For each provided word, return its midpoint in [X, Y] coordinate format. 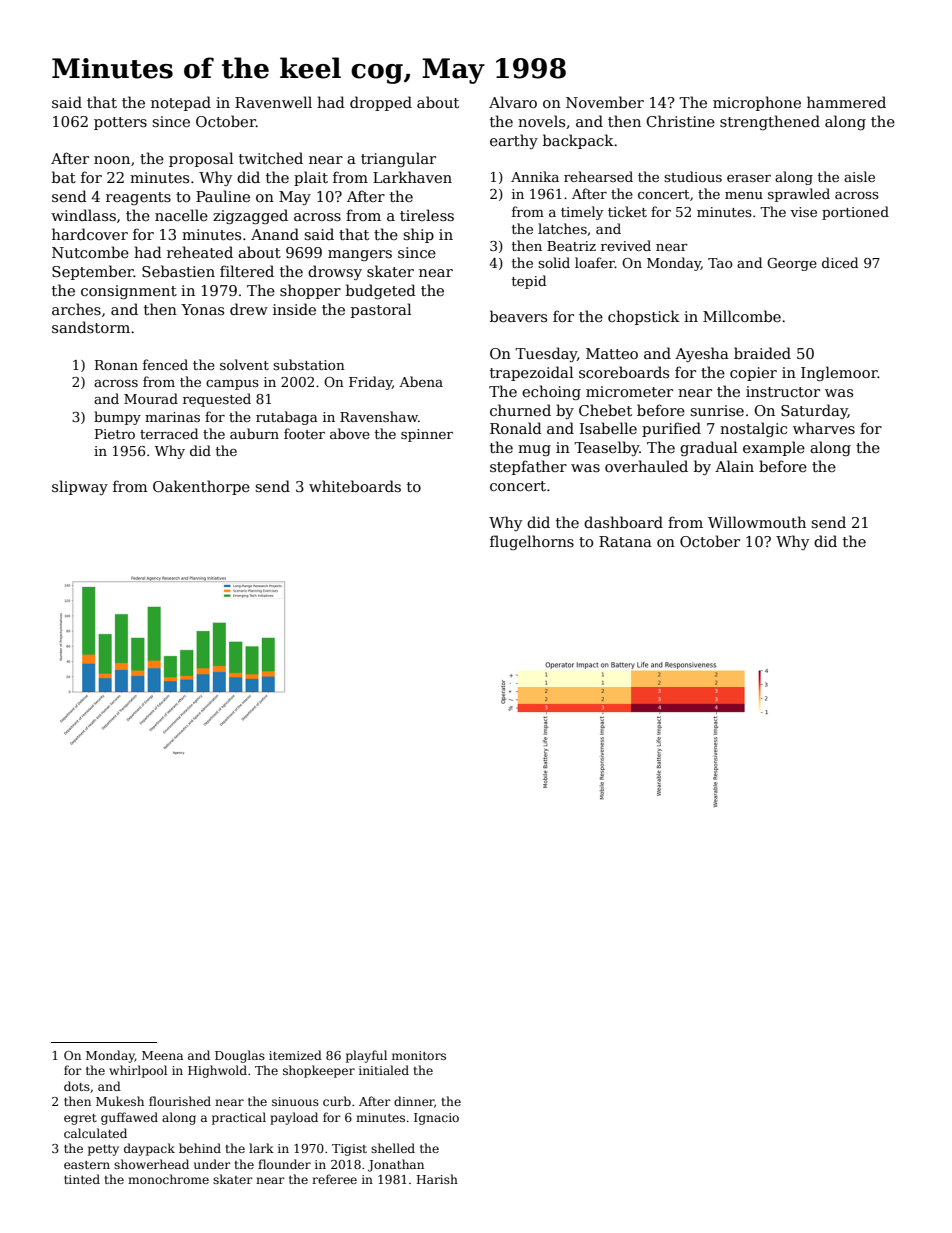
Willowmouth [757, 522]
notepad [181, 103]
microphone [757, 103]
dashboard [623, 522]
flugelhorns [532, 542]
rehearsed [598, 176]
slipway [80, 487]
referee [334, 1179]
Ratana [625, 541]
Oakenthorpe [201, 487]
